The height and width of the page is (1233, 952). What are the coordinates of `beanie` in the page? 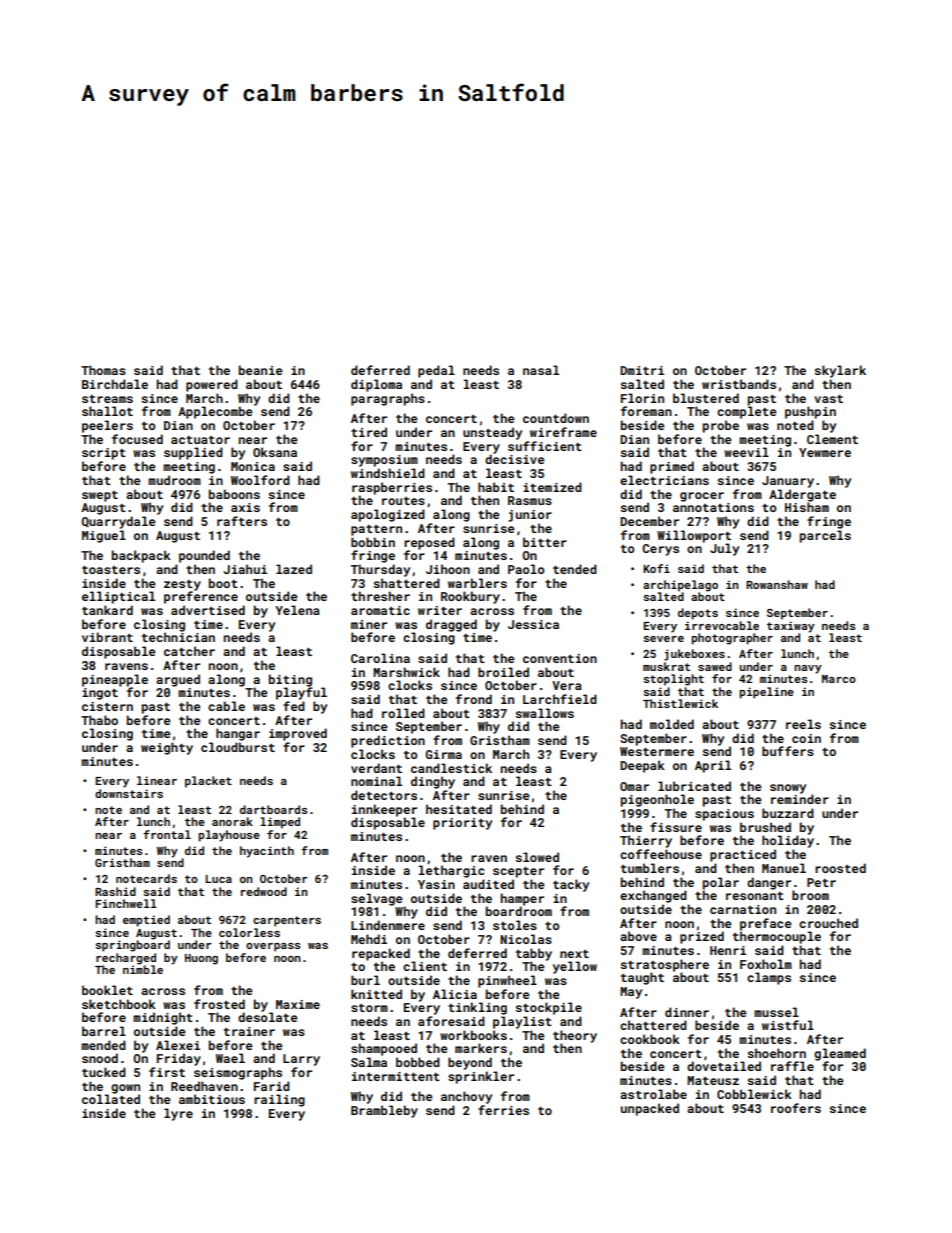 It's located at (261, 370).
